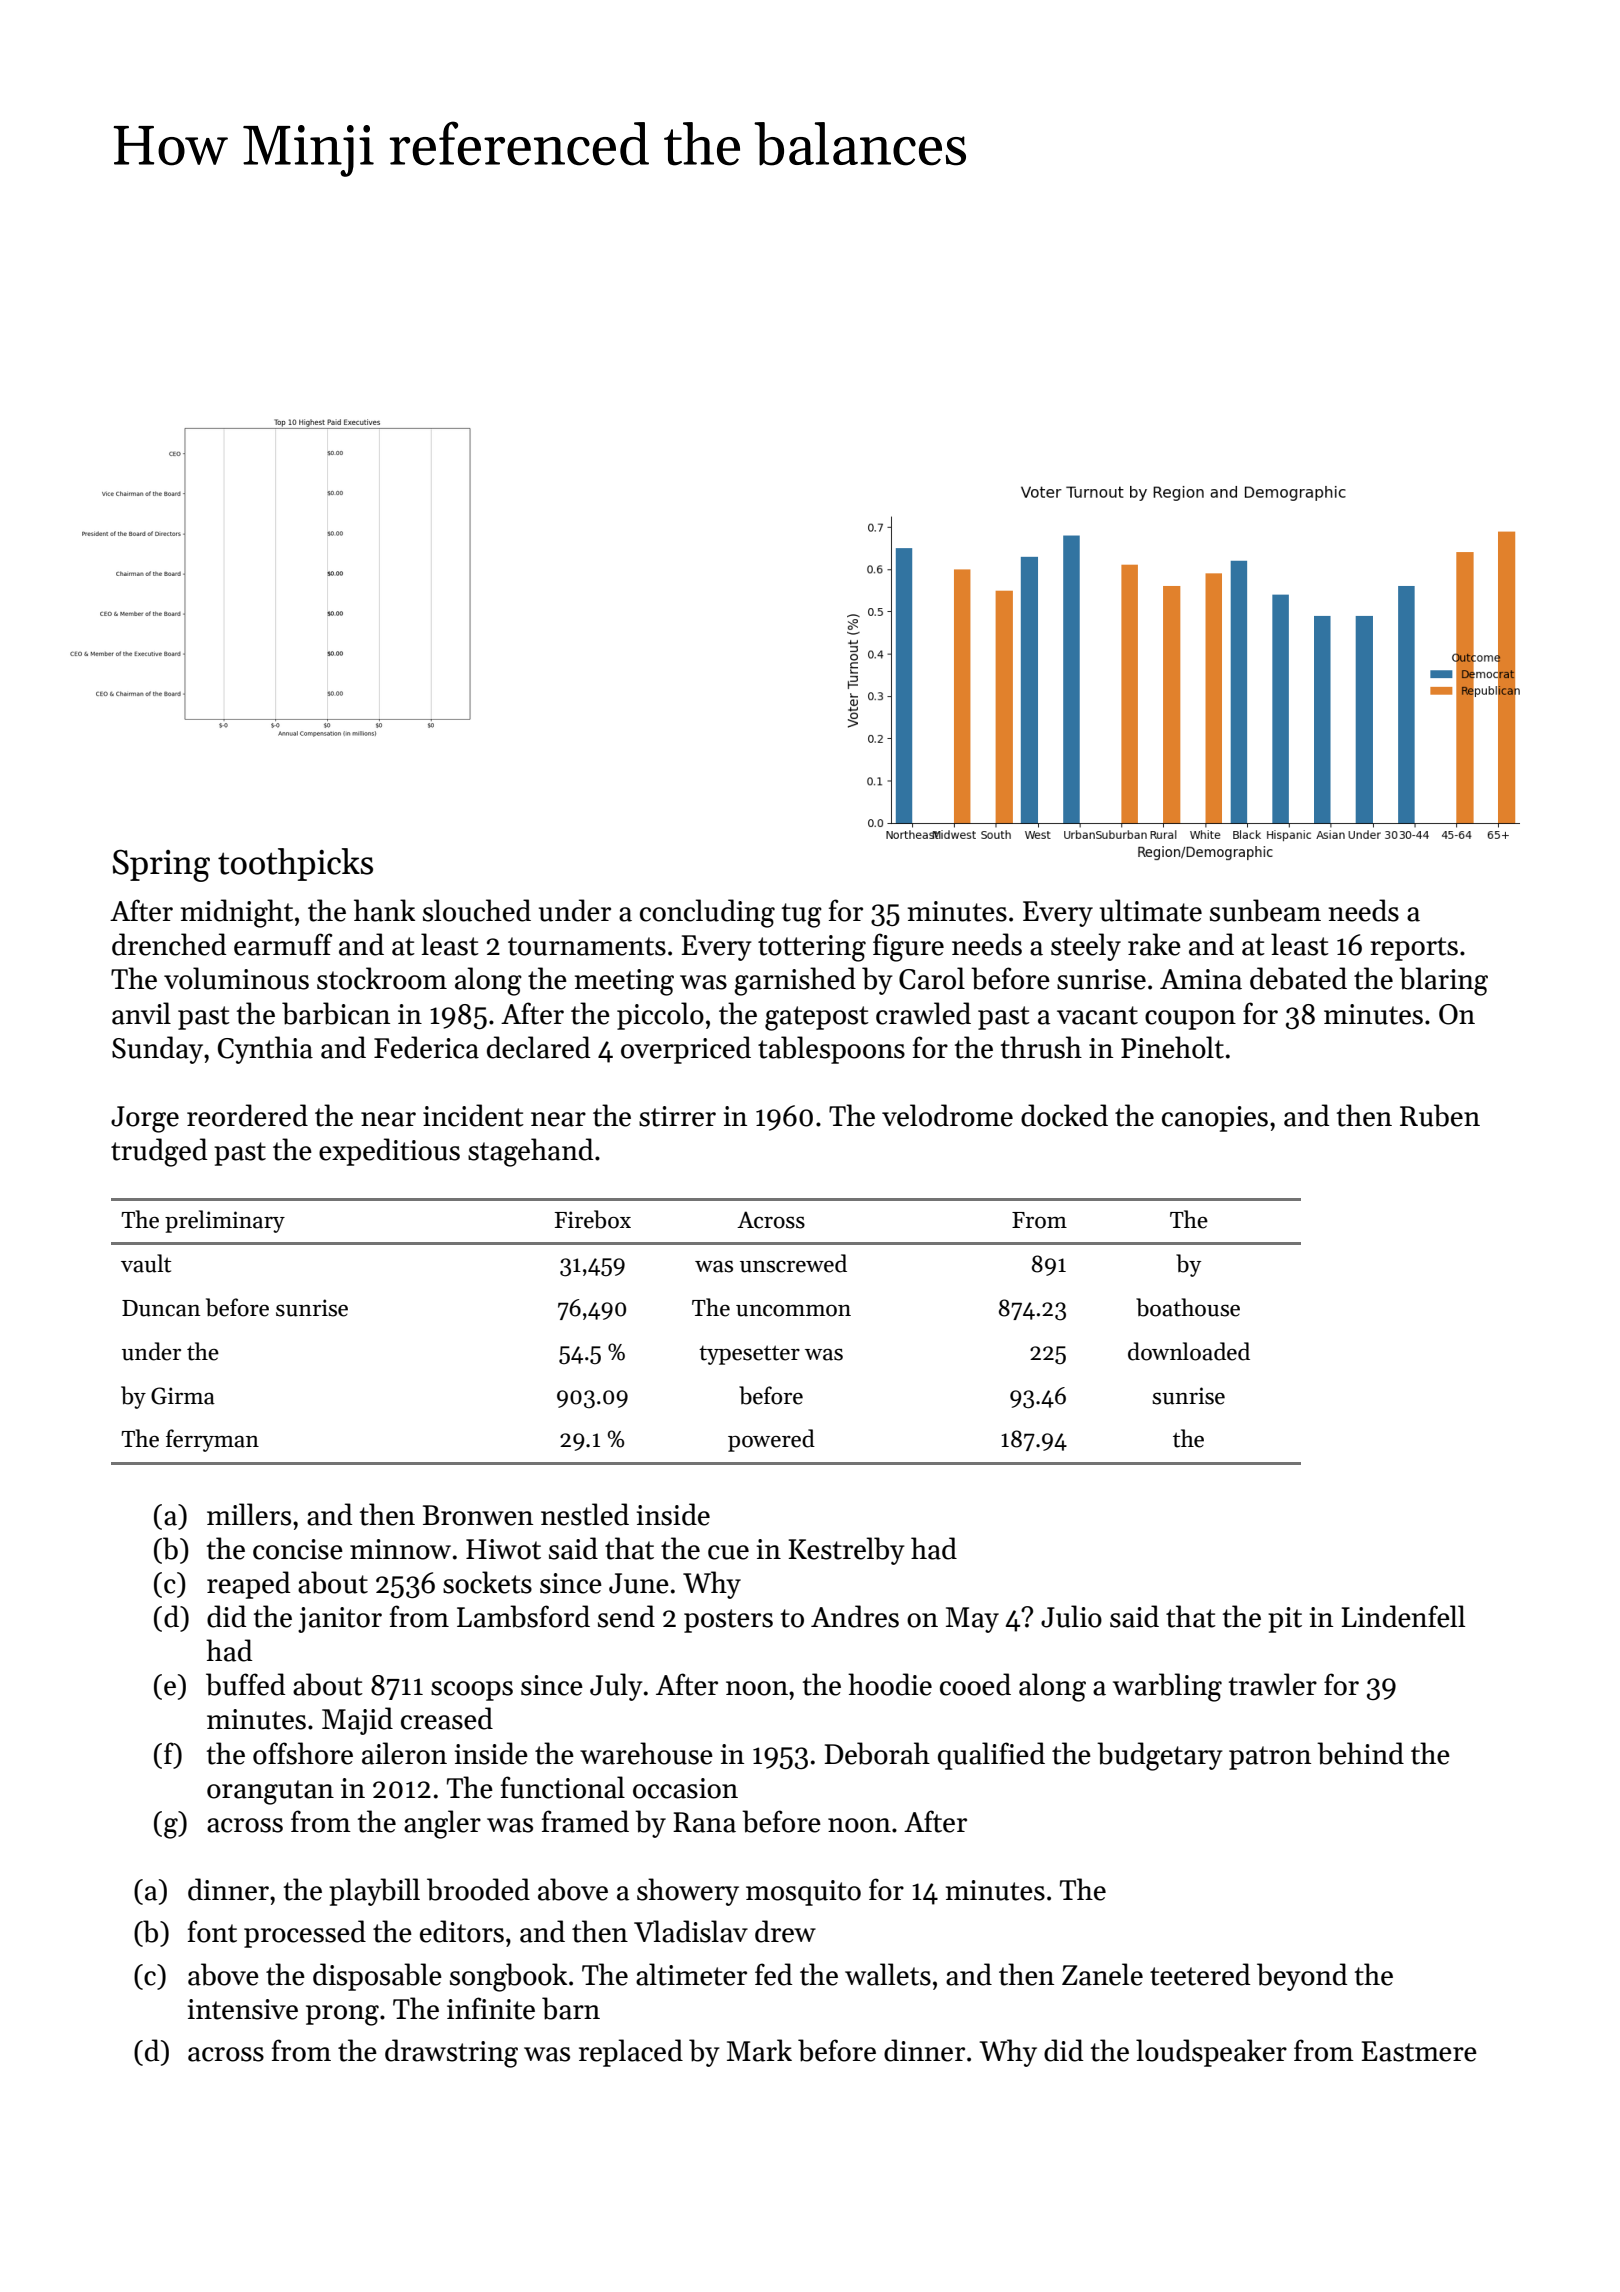 This document has width=1620, height=2292. What do you see at coordinates (1360, 1753) in the document?
I see `behind` at bounding box center [1360, 1753].
